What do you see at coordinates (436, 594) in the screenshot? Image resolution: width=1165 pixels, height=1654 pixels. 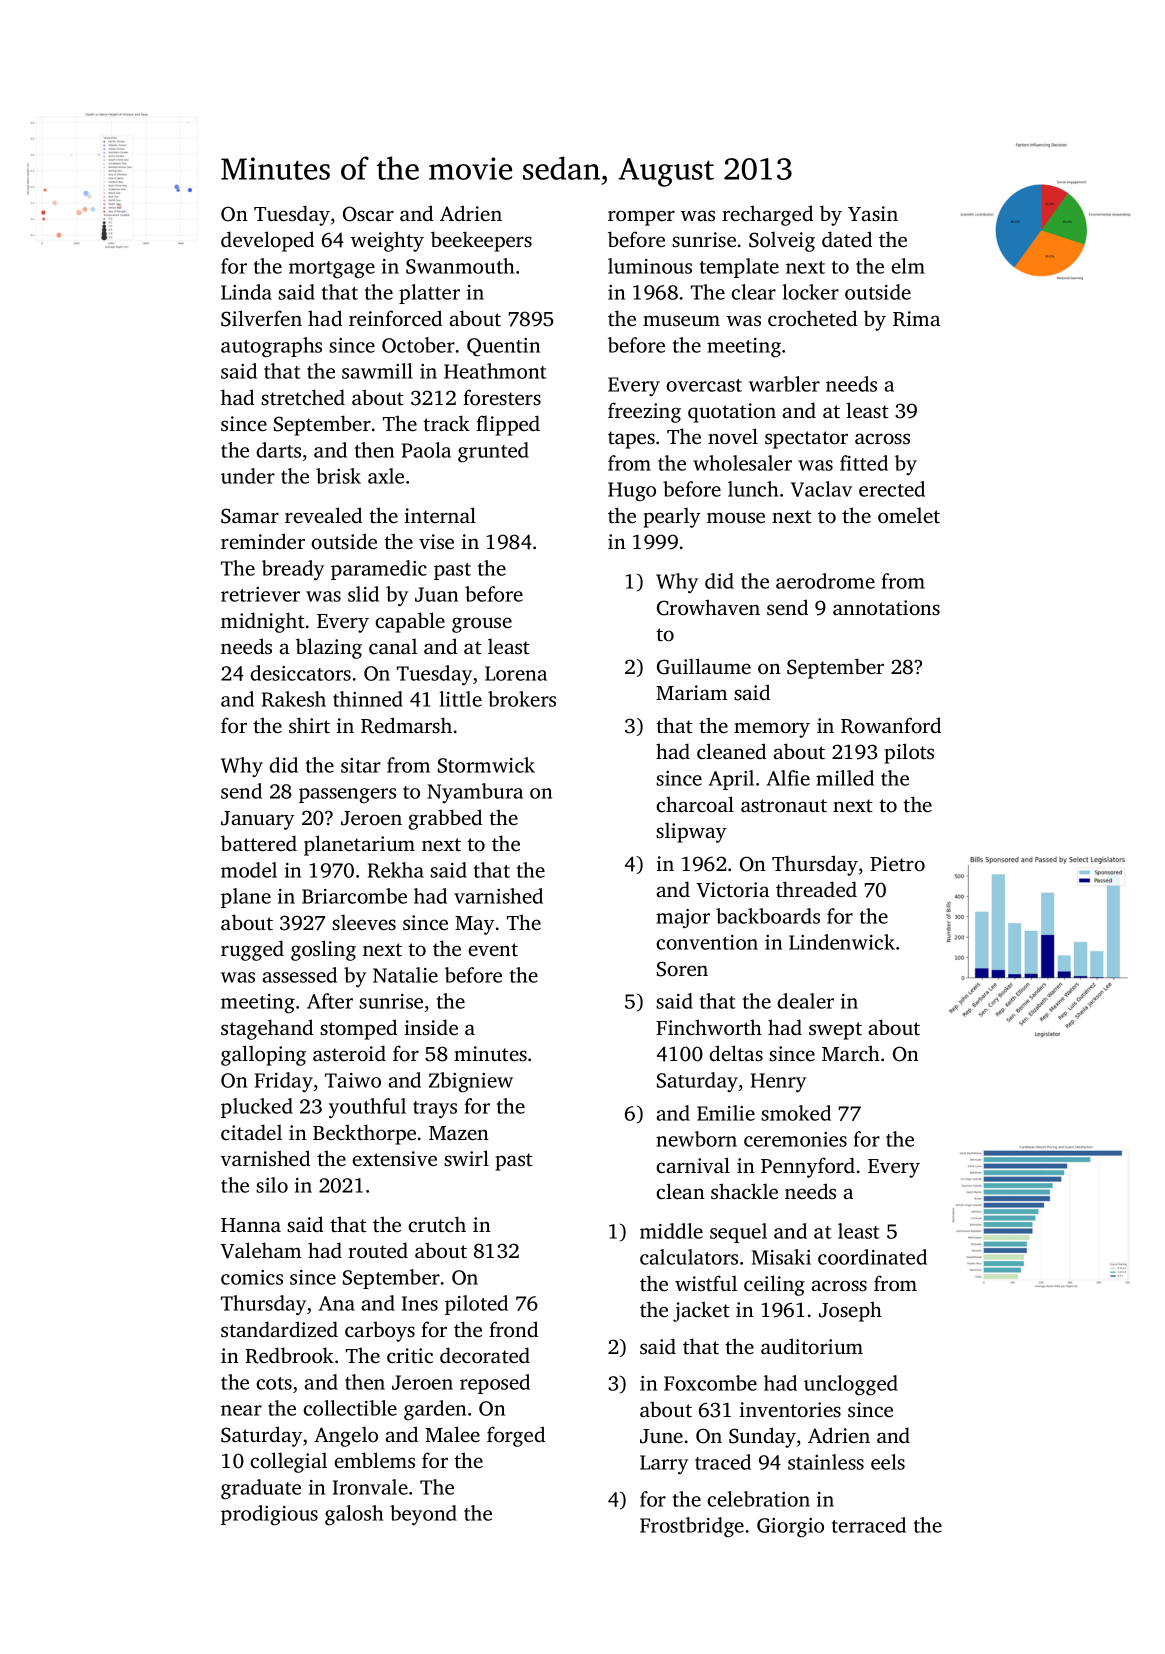 I see `Juan` at bounding box center [436, 594].
